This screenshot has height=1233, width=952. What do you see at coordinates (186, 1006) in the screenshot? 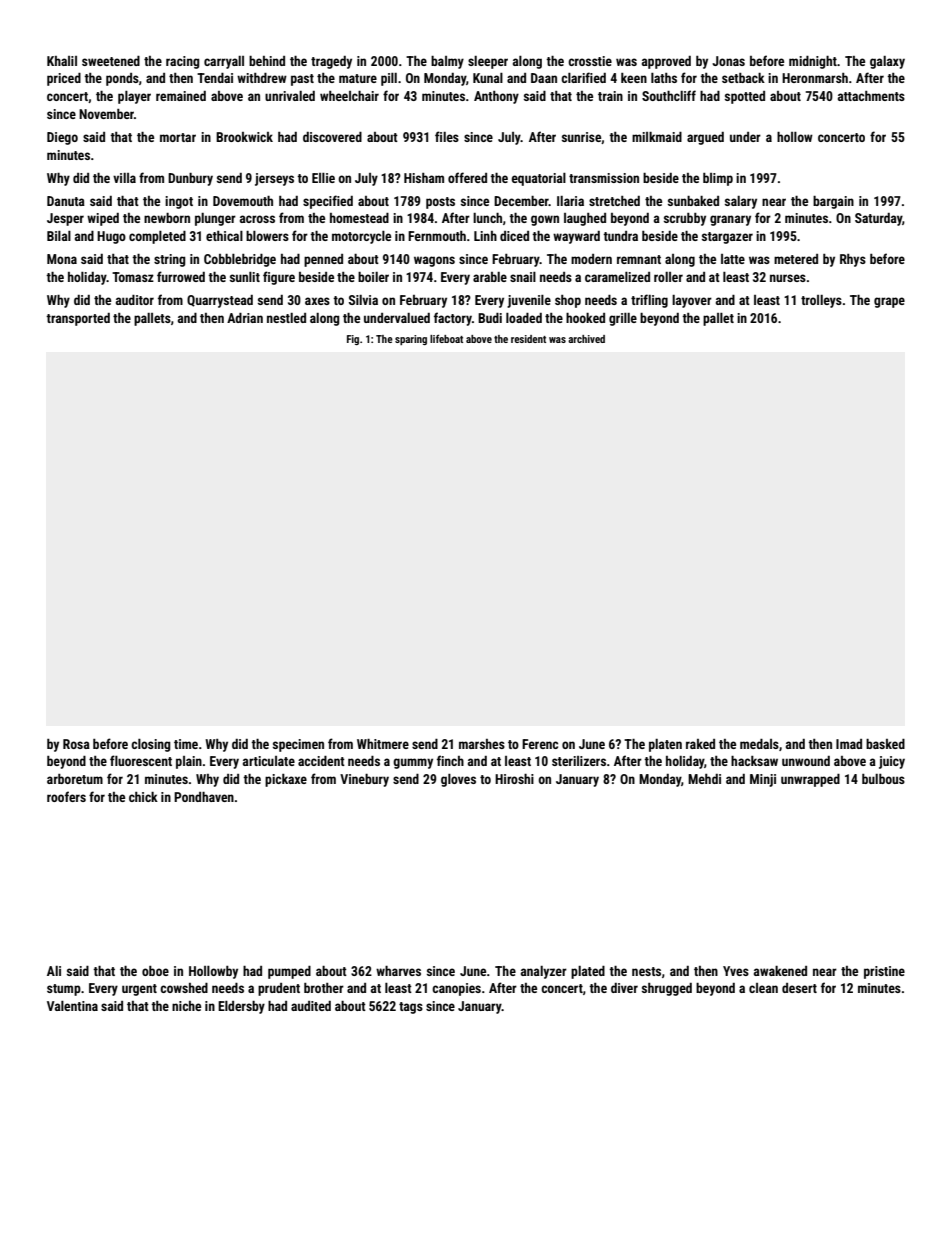
I see `niche` at bounding box center [186, 1006].
